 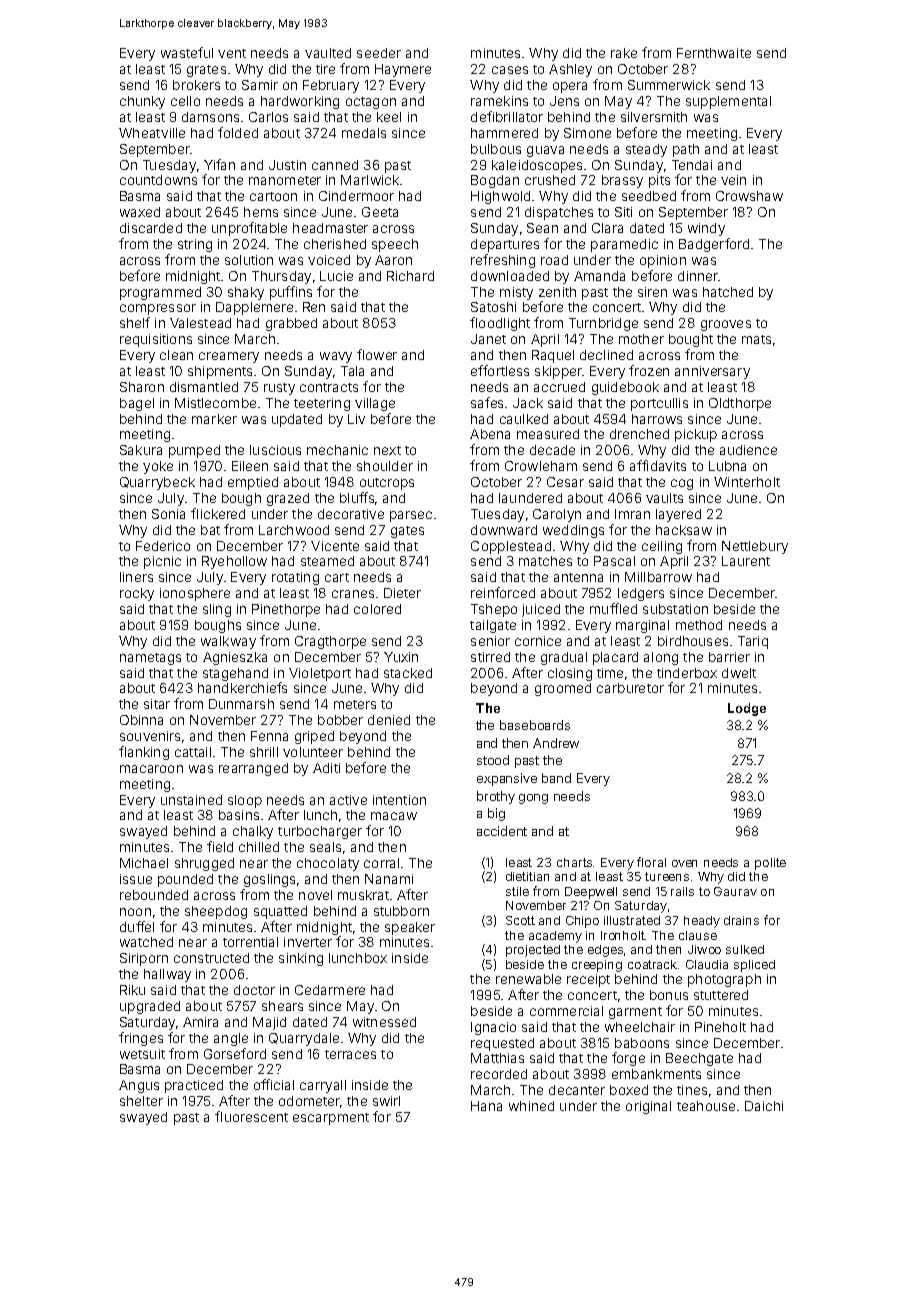 I want to click on silversmith, so click(x=654, y=117).
